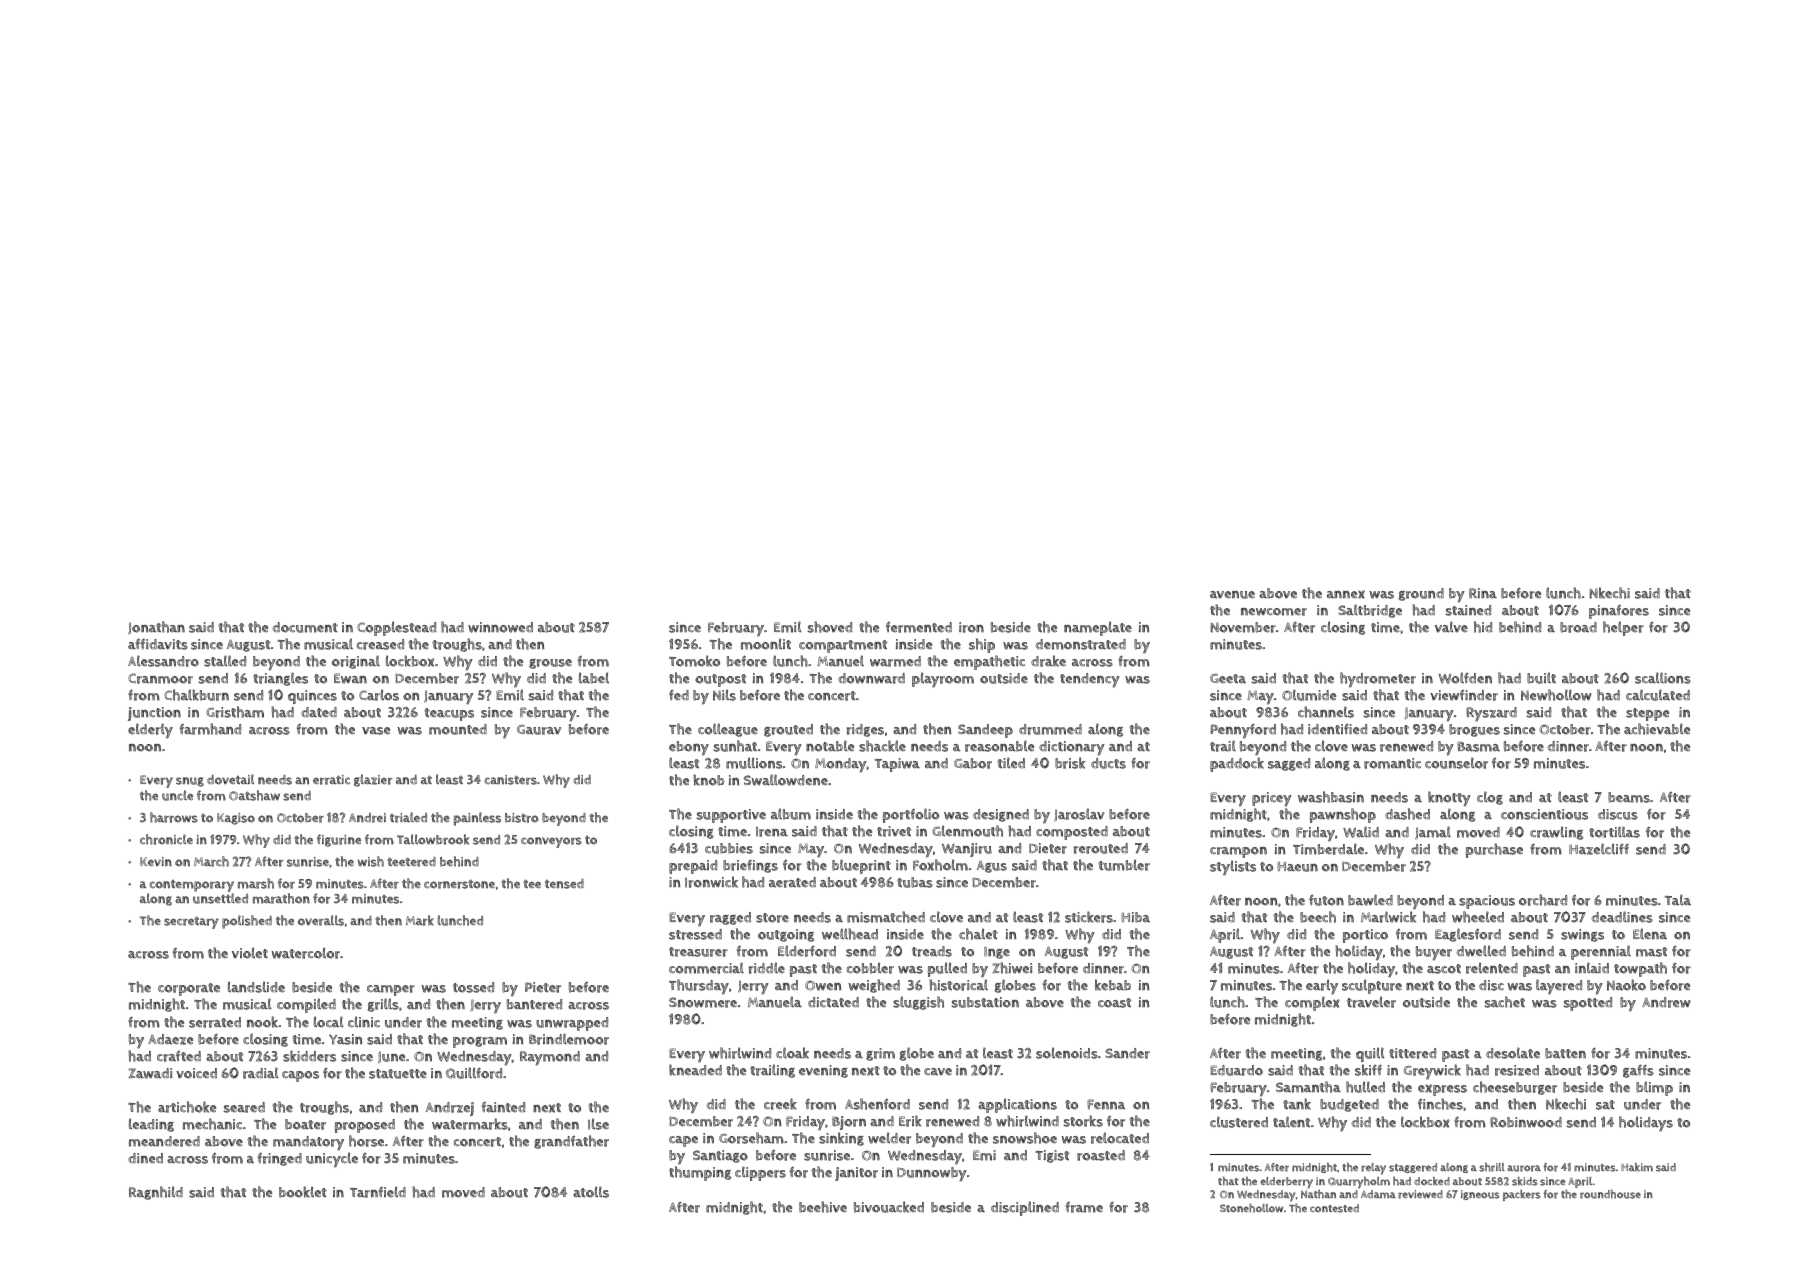 The width and height of the screenshot is (1819, 1286). What do you see at coordinates (366, 1141) in the screenshot?
I see `horse` at bounding box center [366, 1141].
